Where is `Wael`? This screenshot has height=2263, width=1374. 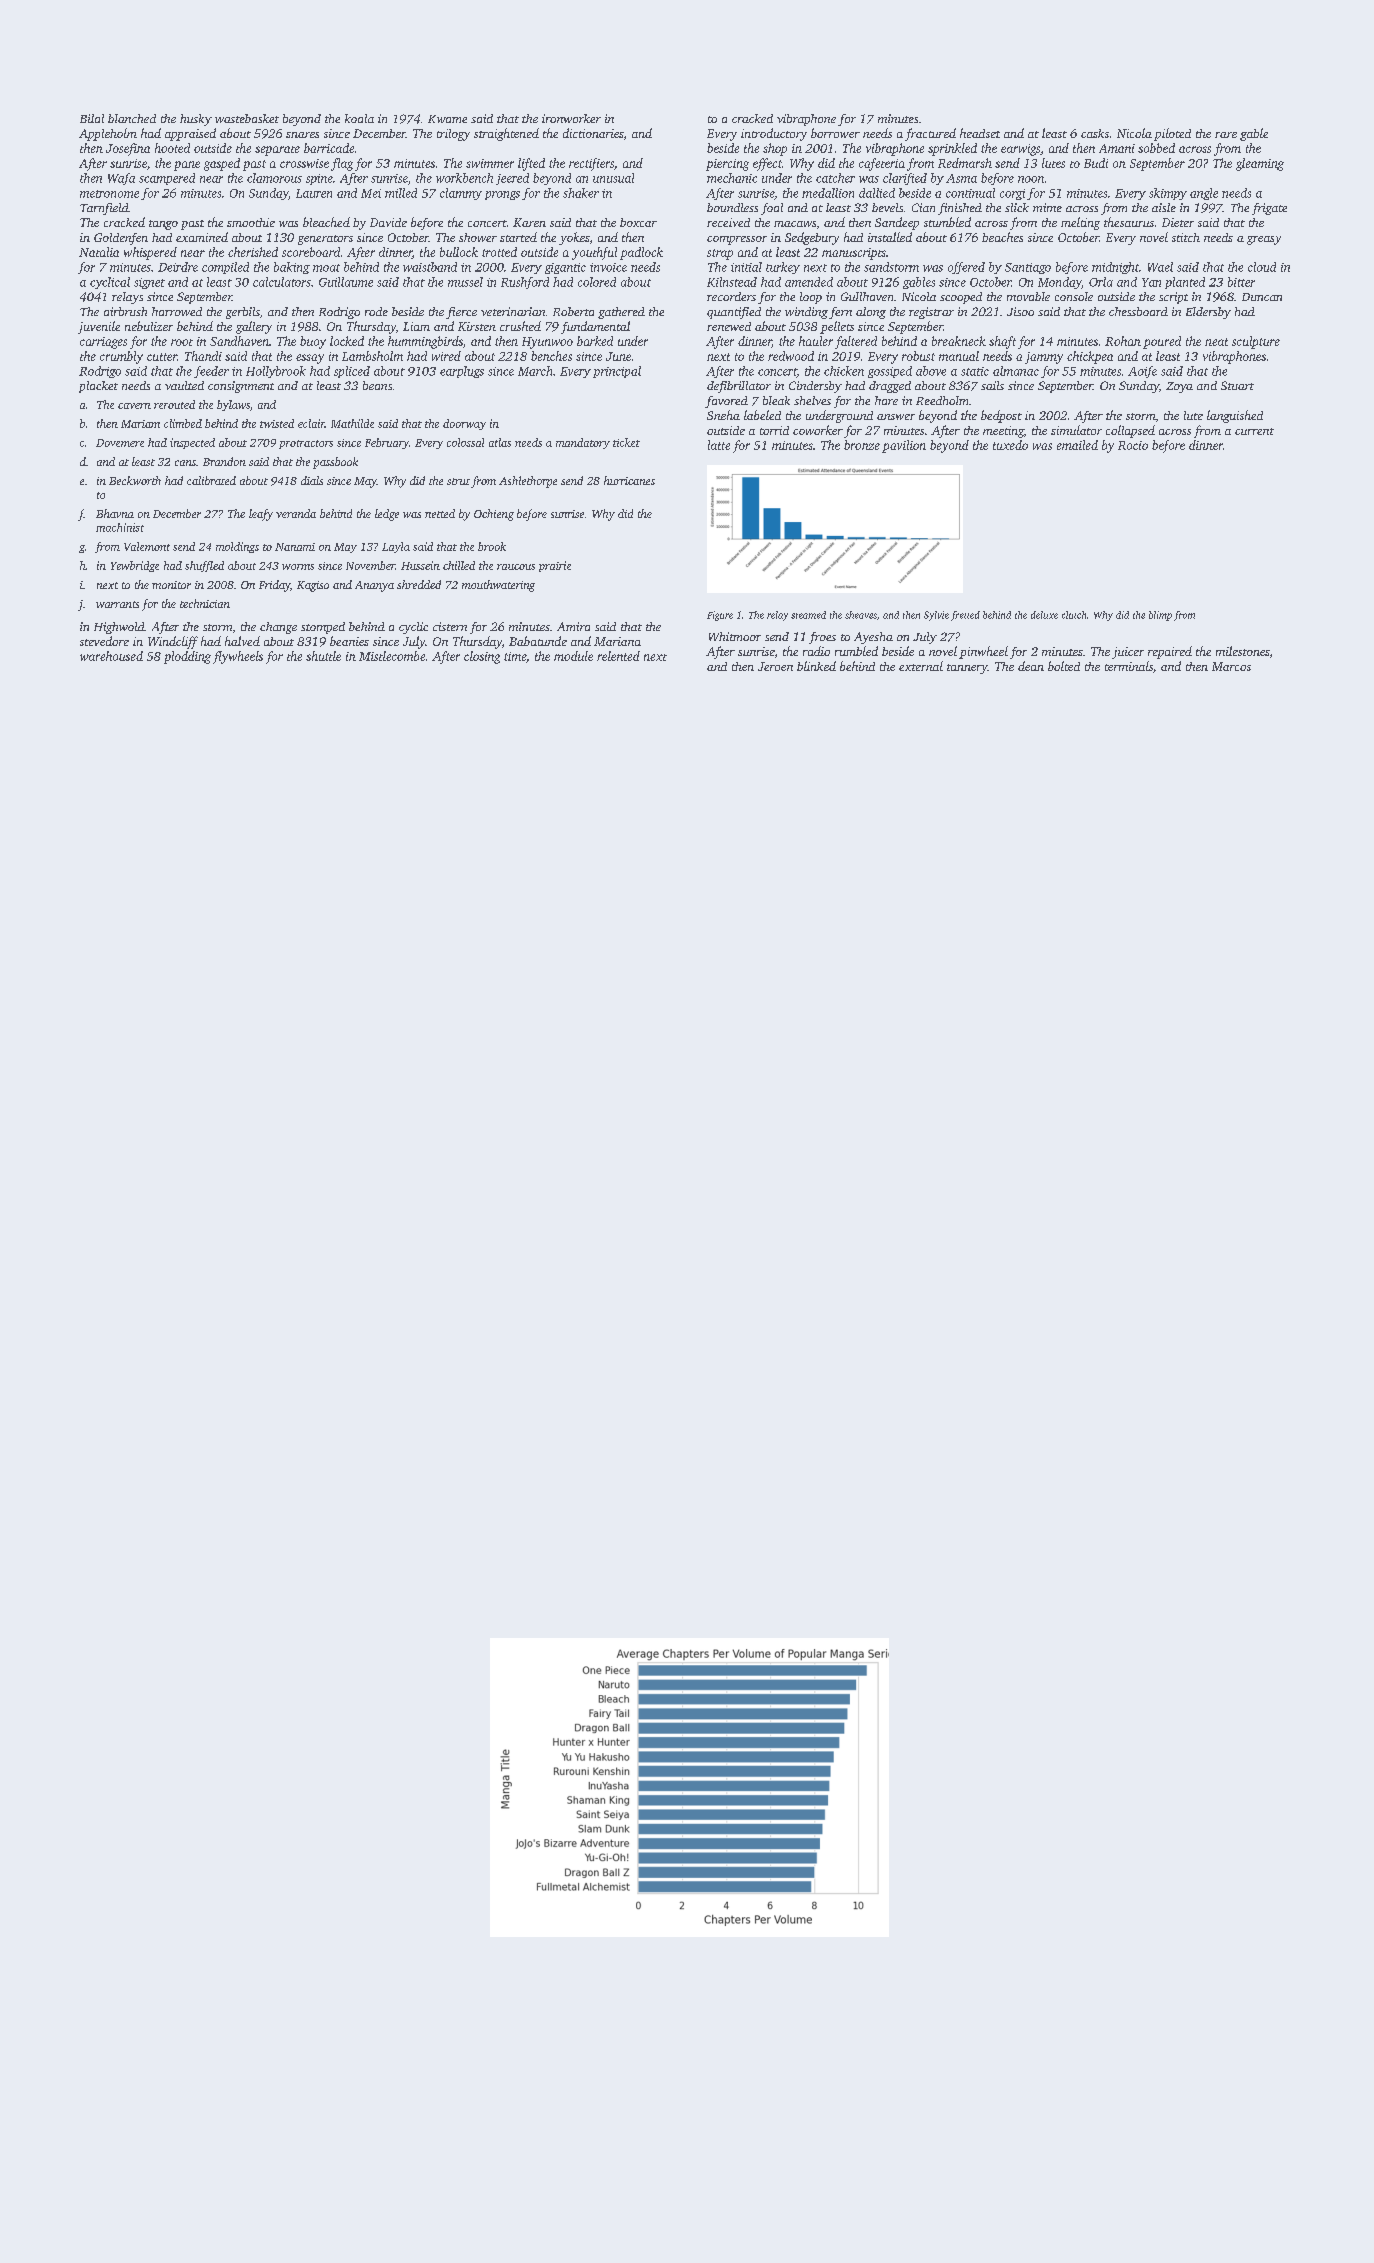 Wael is located at coordinates (1160, 267).
